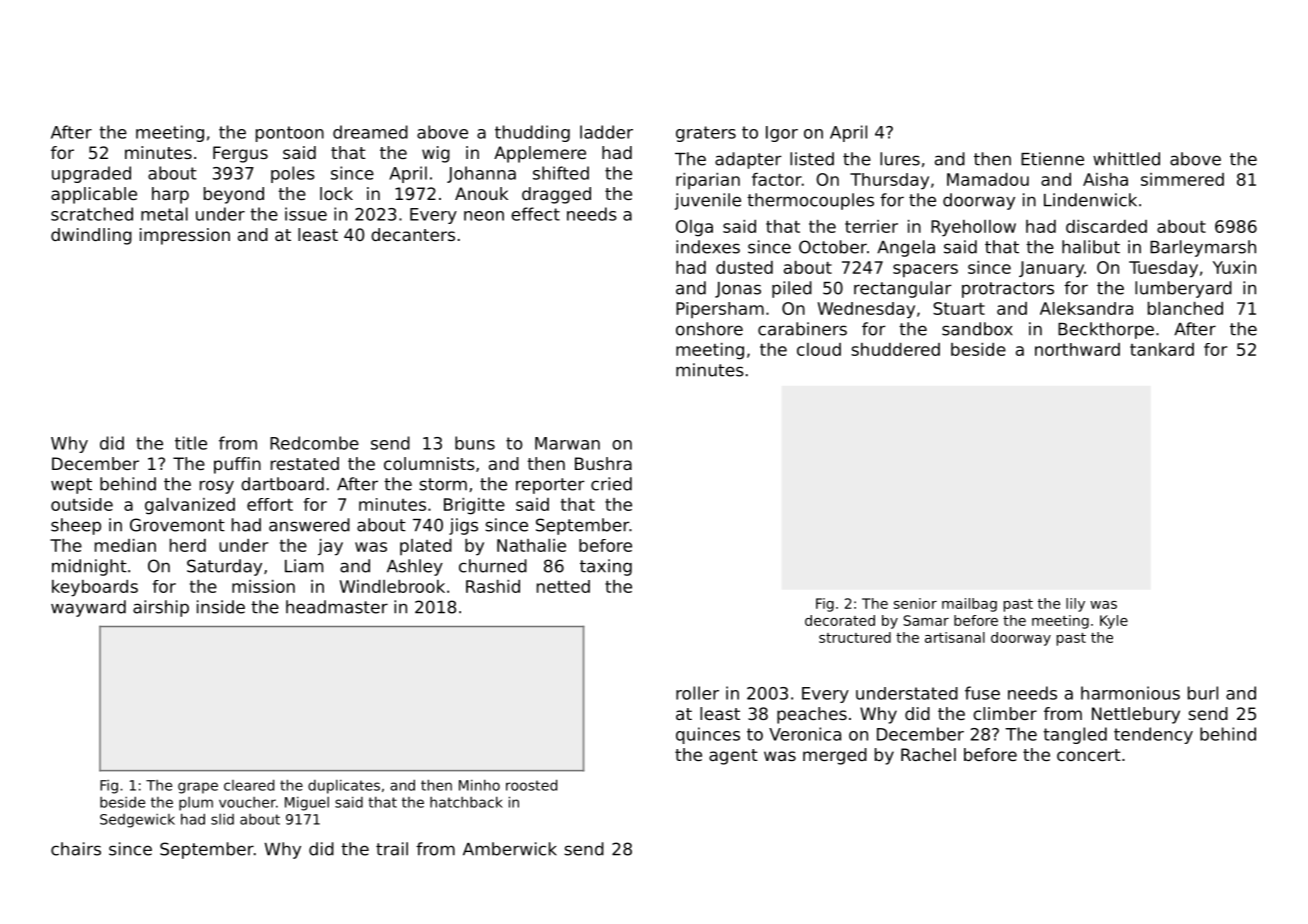 This screenshot has height=924, width=1308. What do you see at coordinates (307, 804) in the screenshot?
I see `Miguel` at bounding box center [307, 804].
